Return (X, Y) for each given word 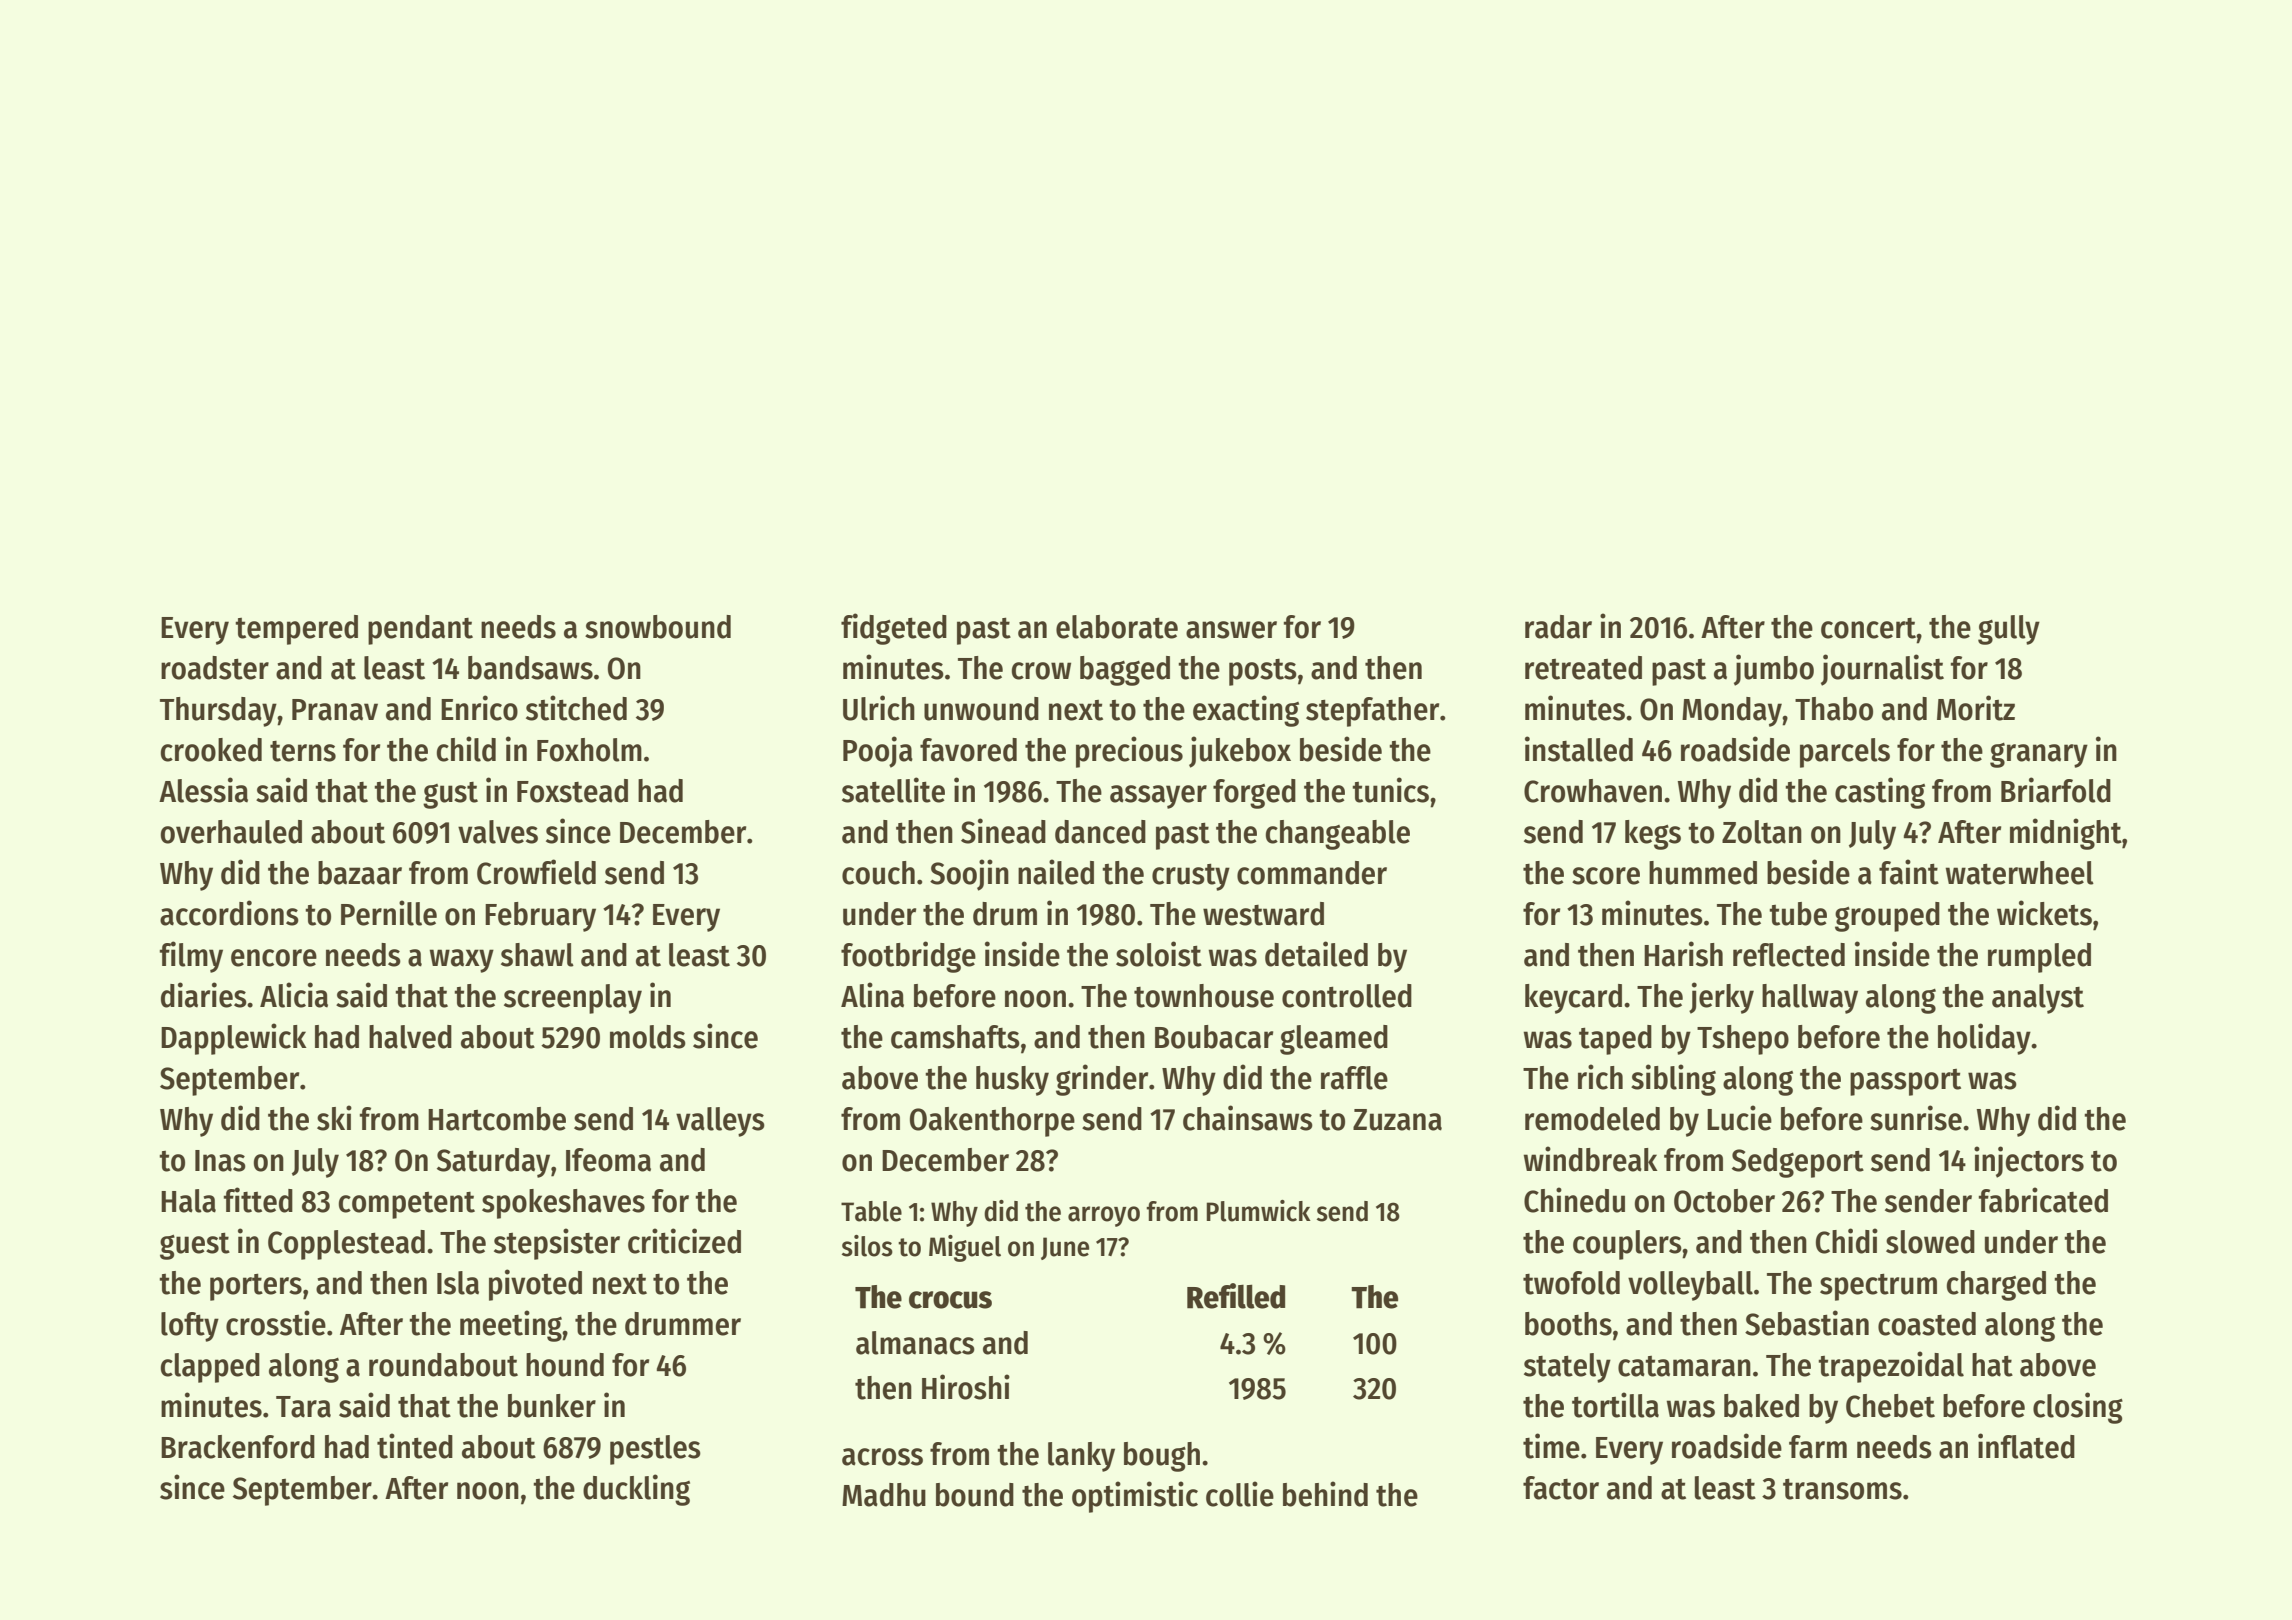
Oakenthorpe (992, 1122)
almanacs (915, 1343)
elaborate (1117, 627)
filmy (191, 957)
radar (1558, 627)
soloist (1159, 954)
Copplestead (346, 1245)
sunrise (1916, 1118)
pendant (420, 630)
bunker (552, 1406)
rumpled (2039, 958)
